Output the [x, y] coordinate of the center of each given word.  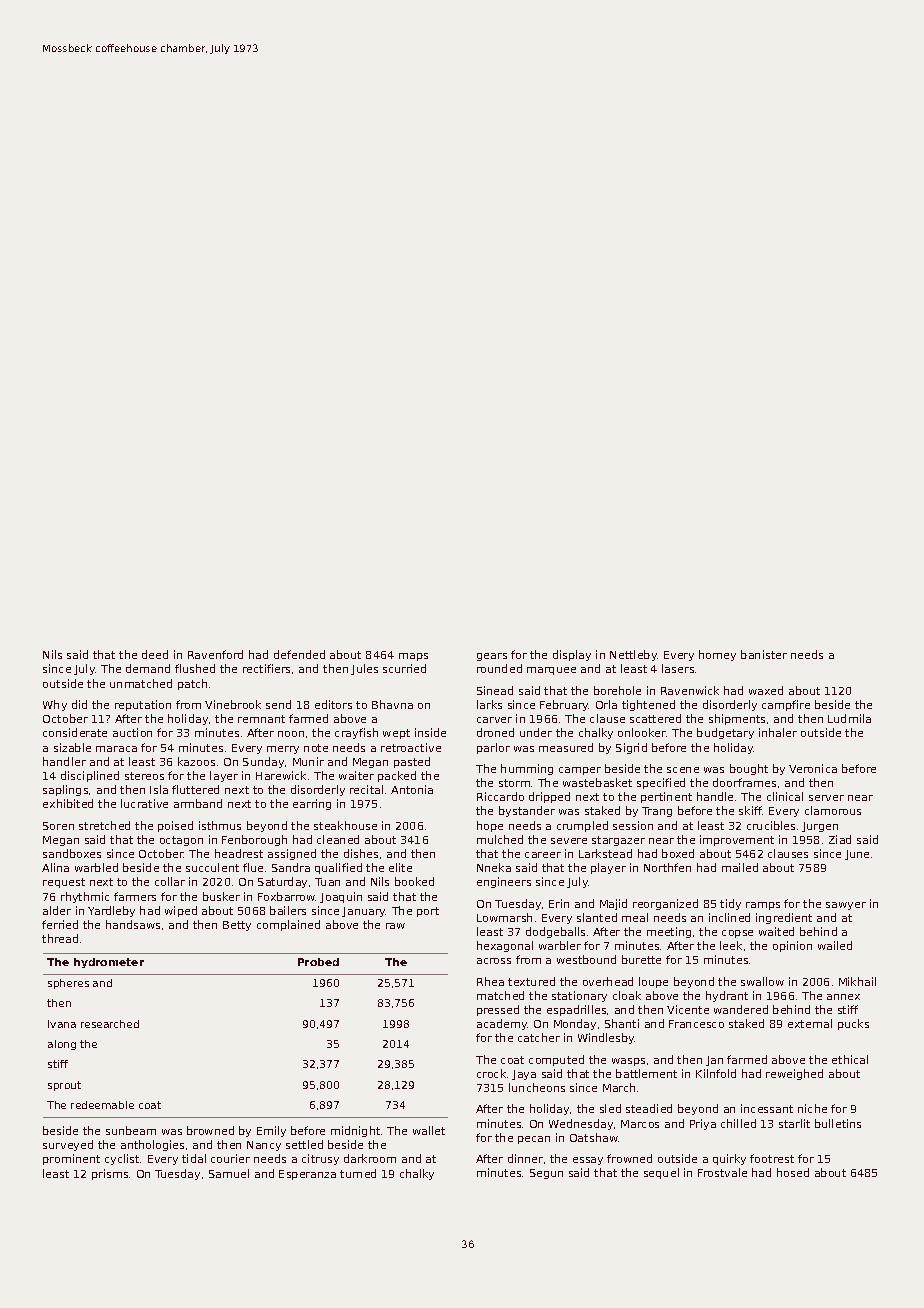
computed [556, 1060]
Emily [271, 1131]
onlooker [642, 732]
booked [414, 881]
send [278, 704]
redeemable [102, 1105]
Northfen [667, 867]
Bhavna [392, 704]
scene [683, 770]
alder [57, 910]
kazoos [196, 761]
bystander [527, 811]
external [810, 1023]
